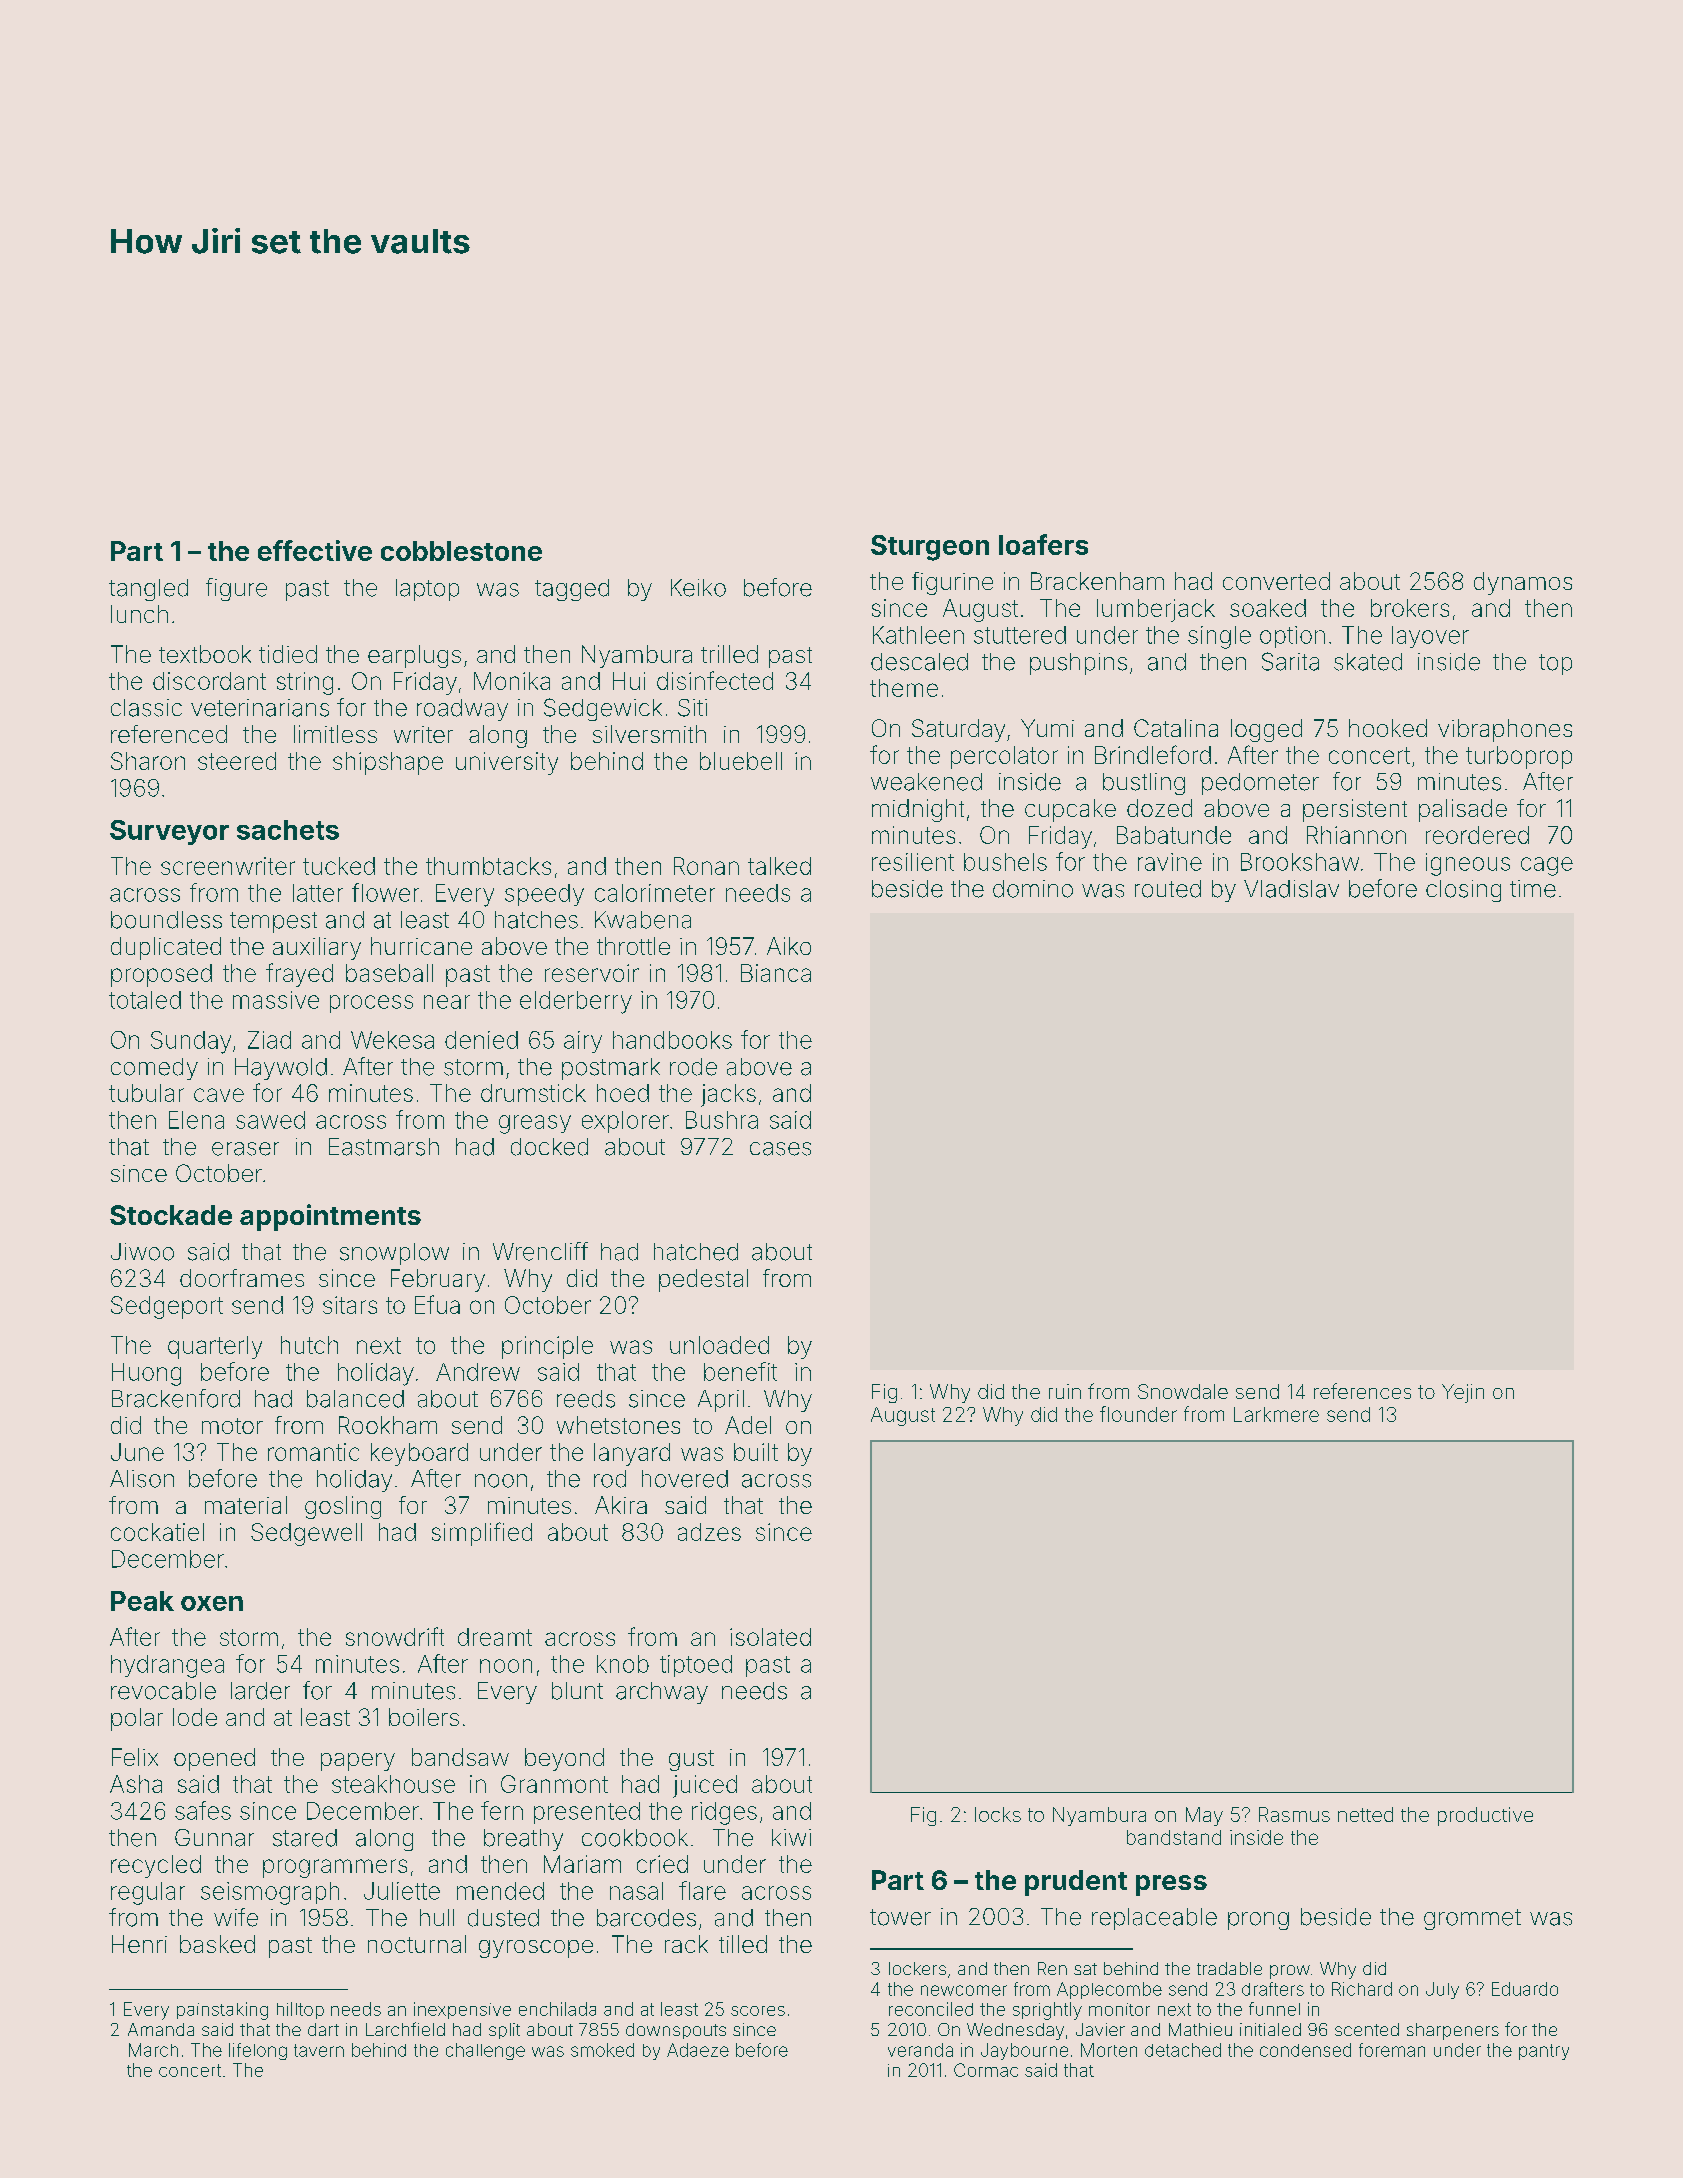  What do you see at coordinates (1065, 1391) in the screenshot?
I see `ruin` at bounding box center [1065, 1391].
